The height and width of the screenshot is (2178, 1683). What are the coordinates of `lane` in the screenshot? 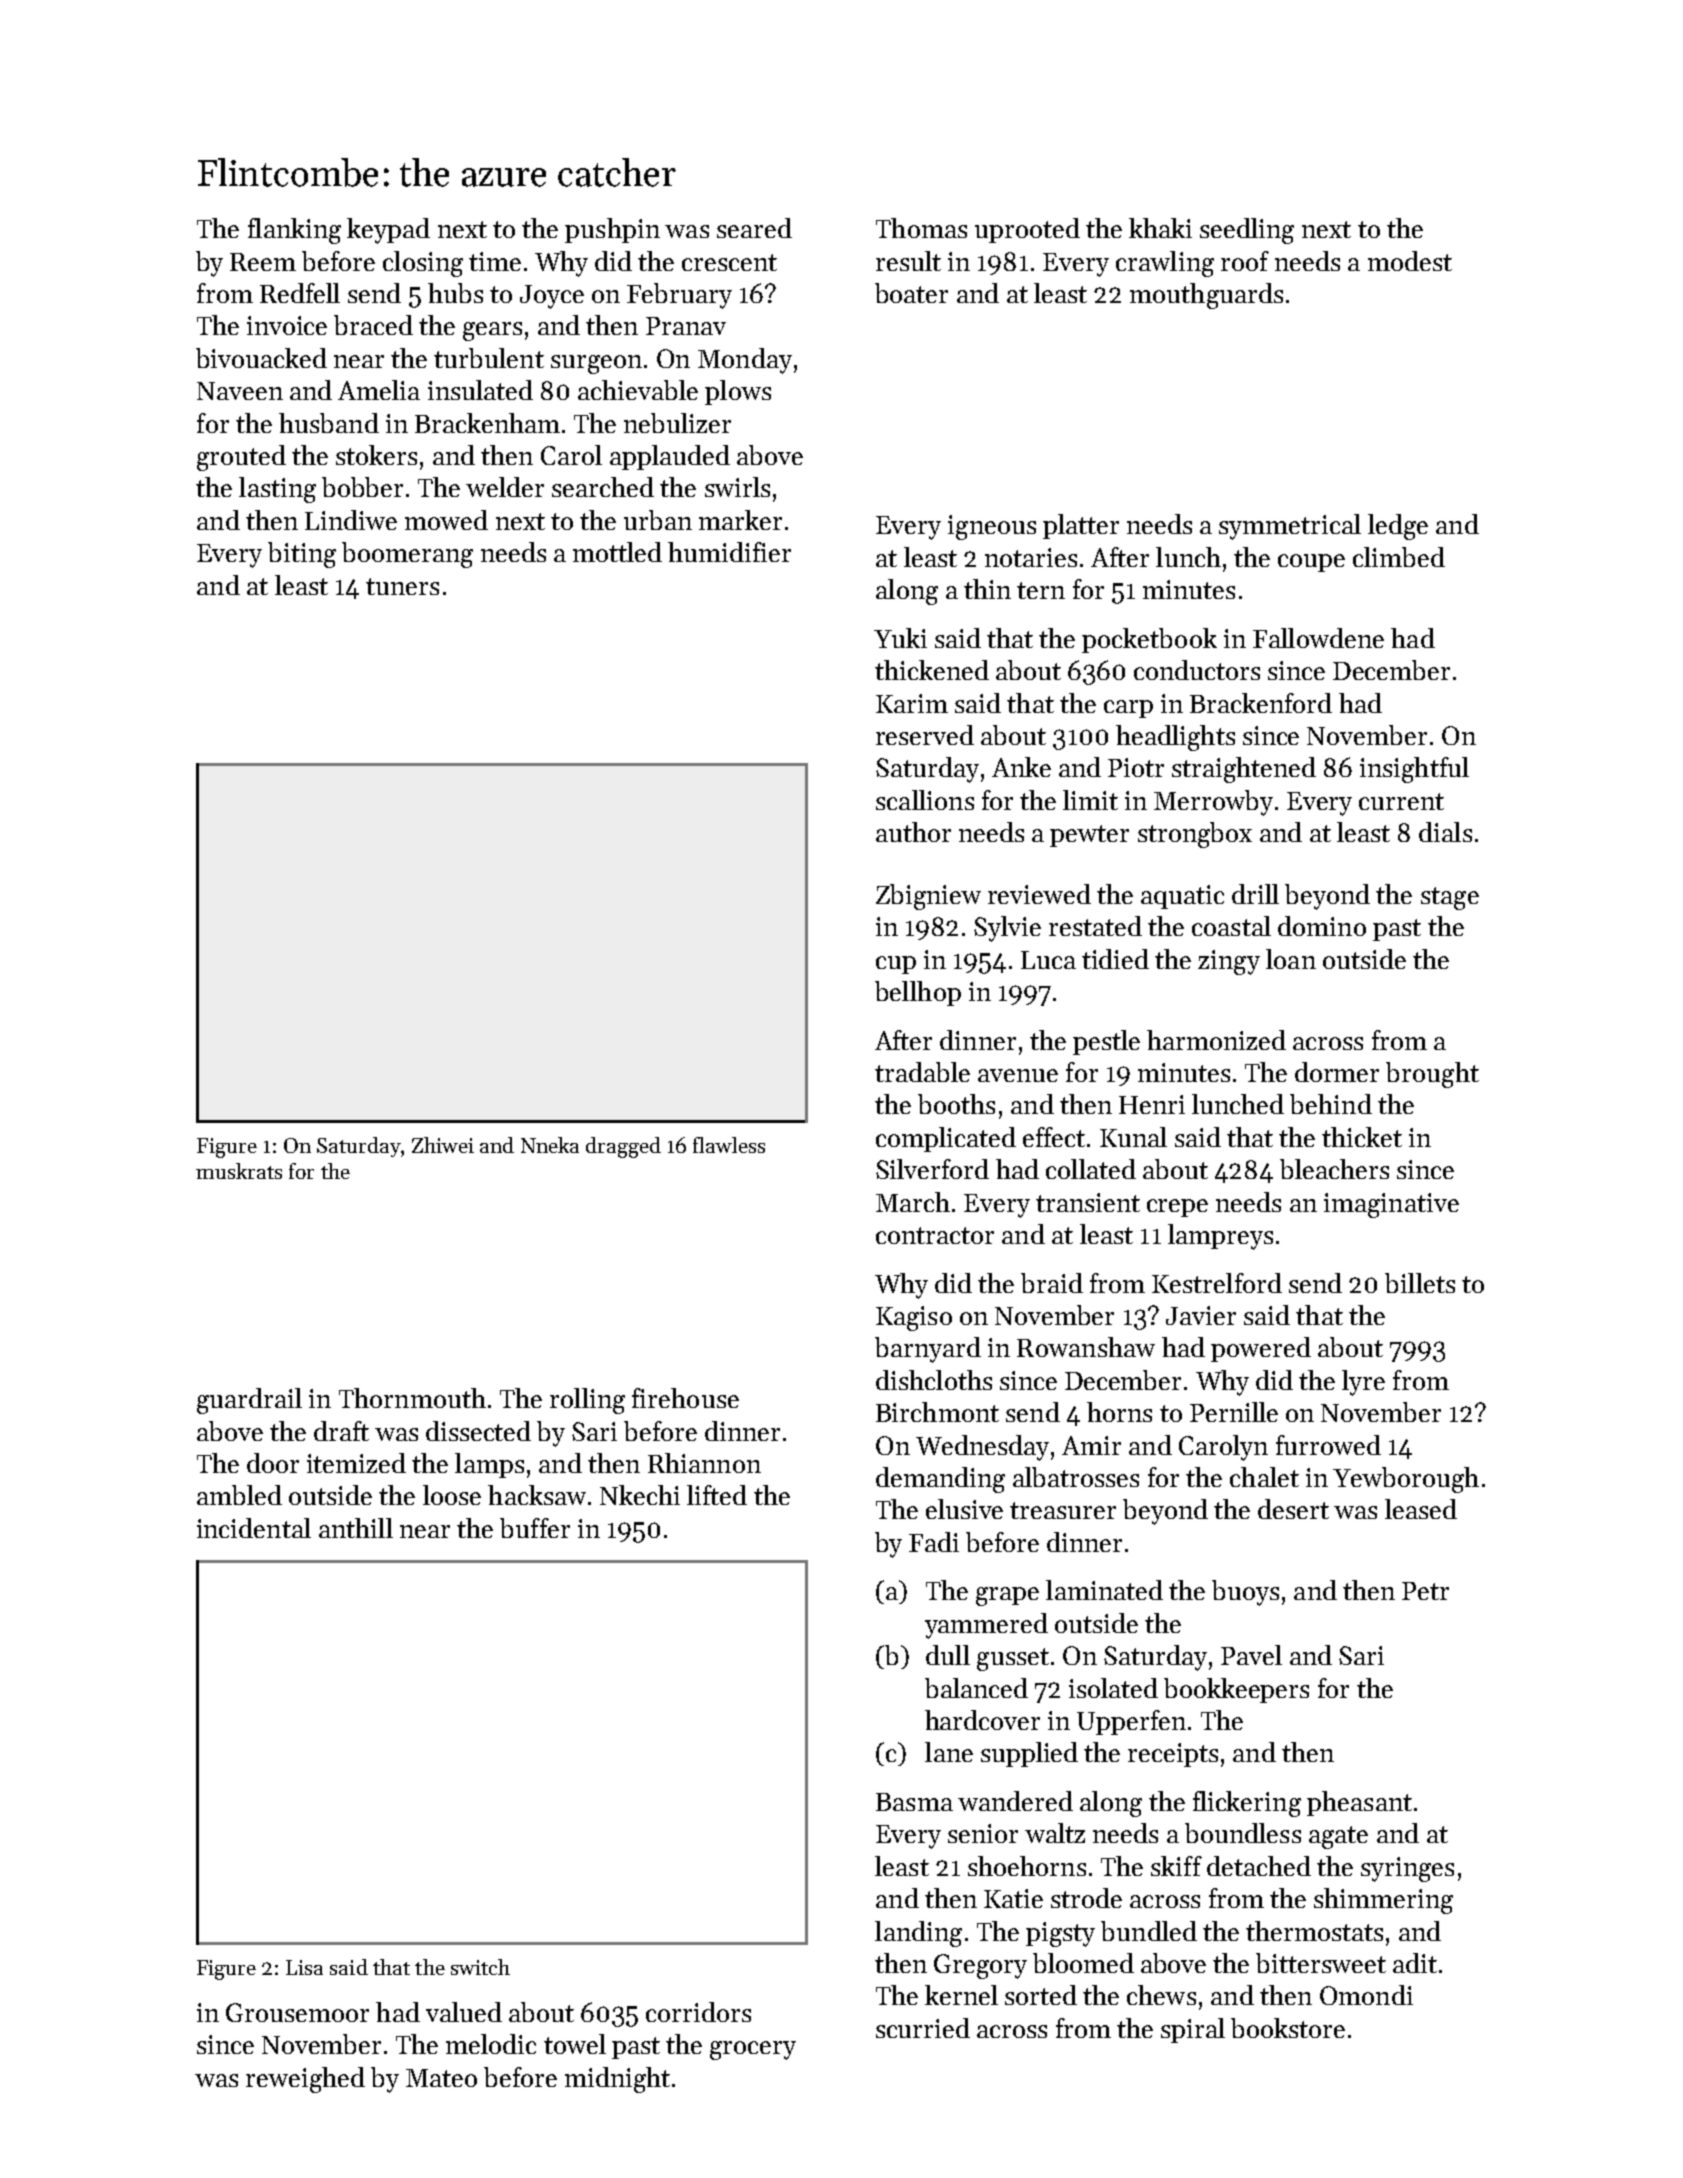 It's located at (949, 1752).
